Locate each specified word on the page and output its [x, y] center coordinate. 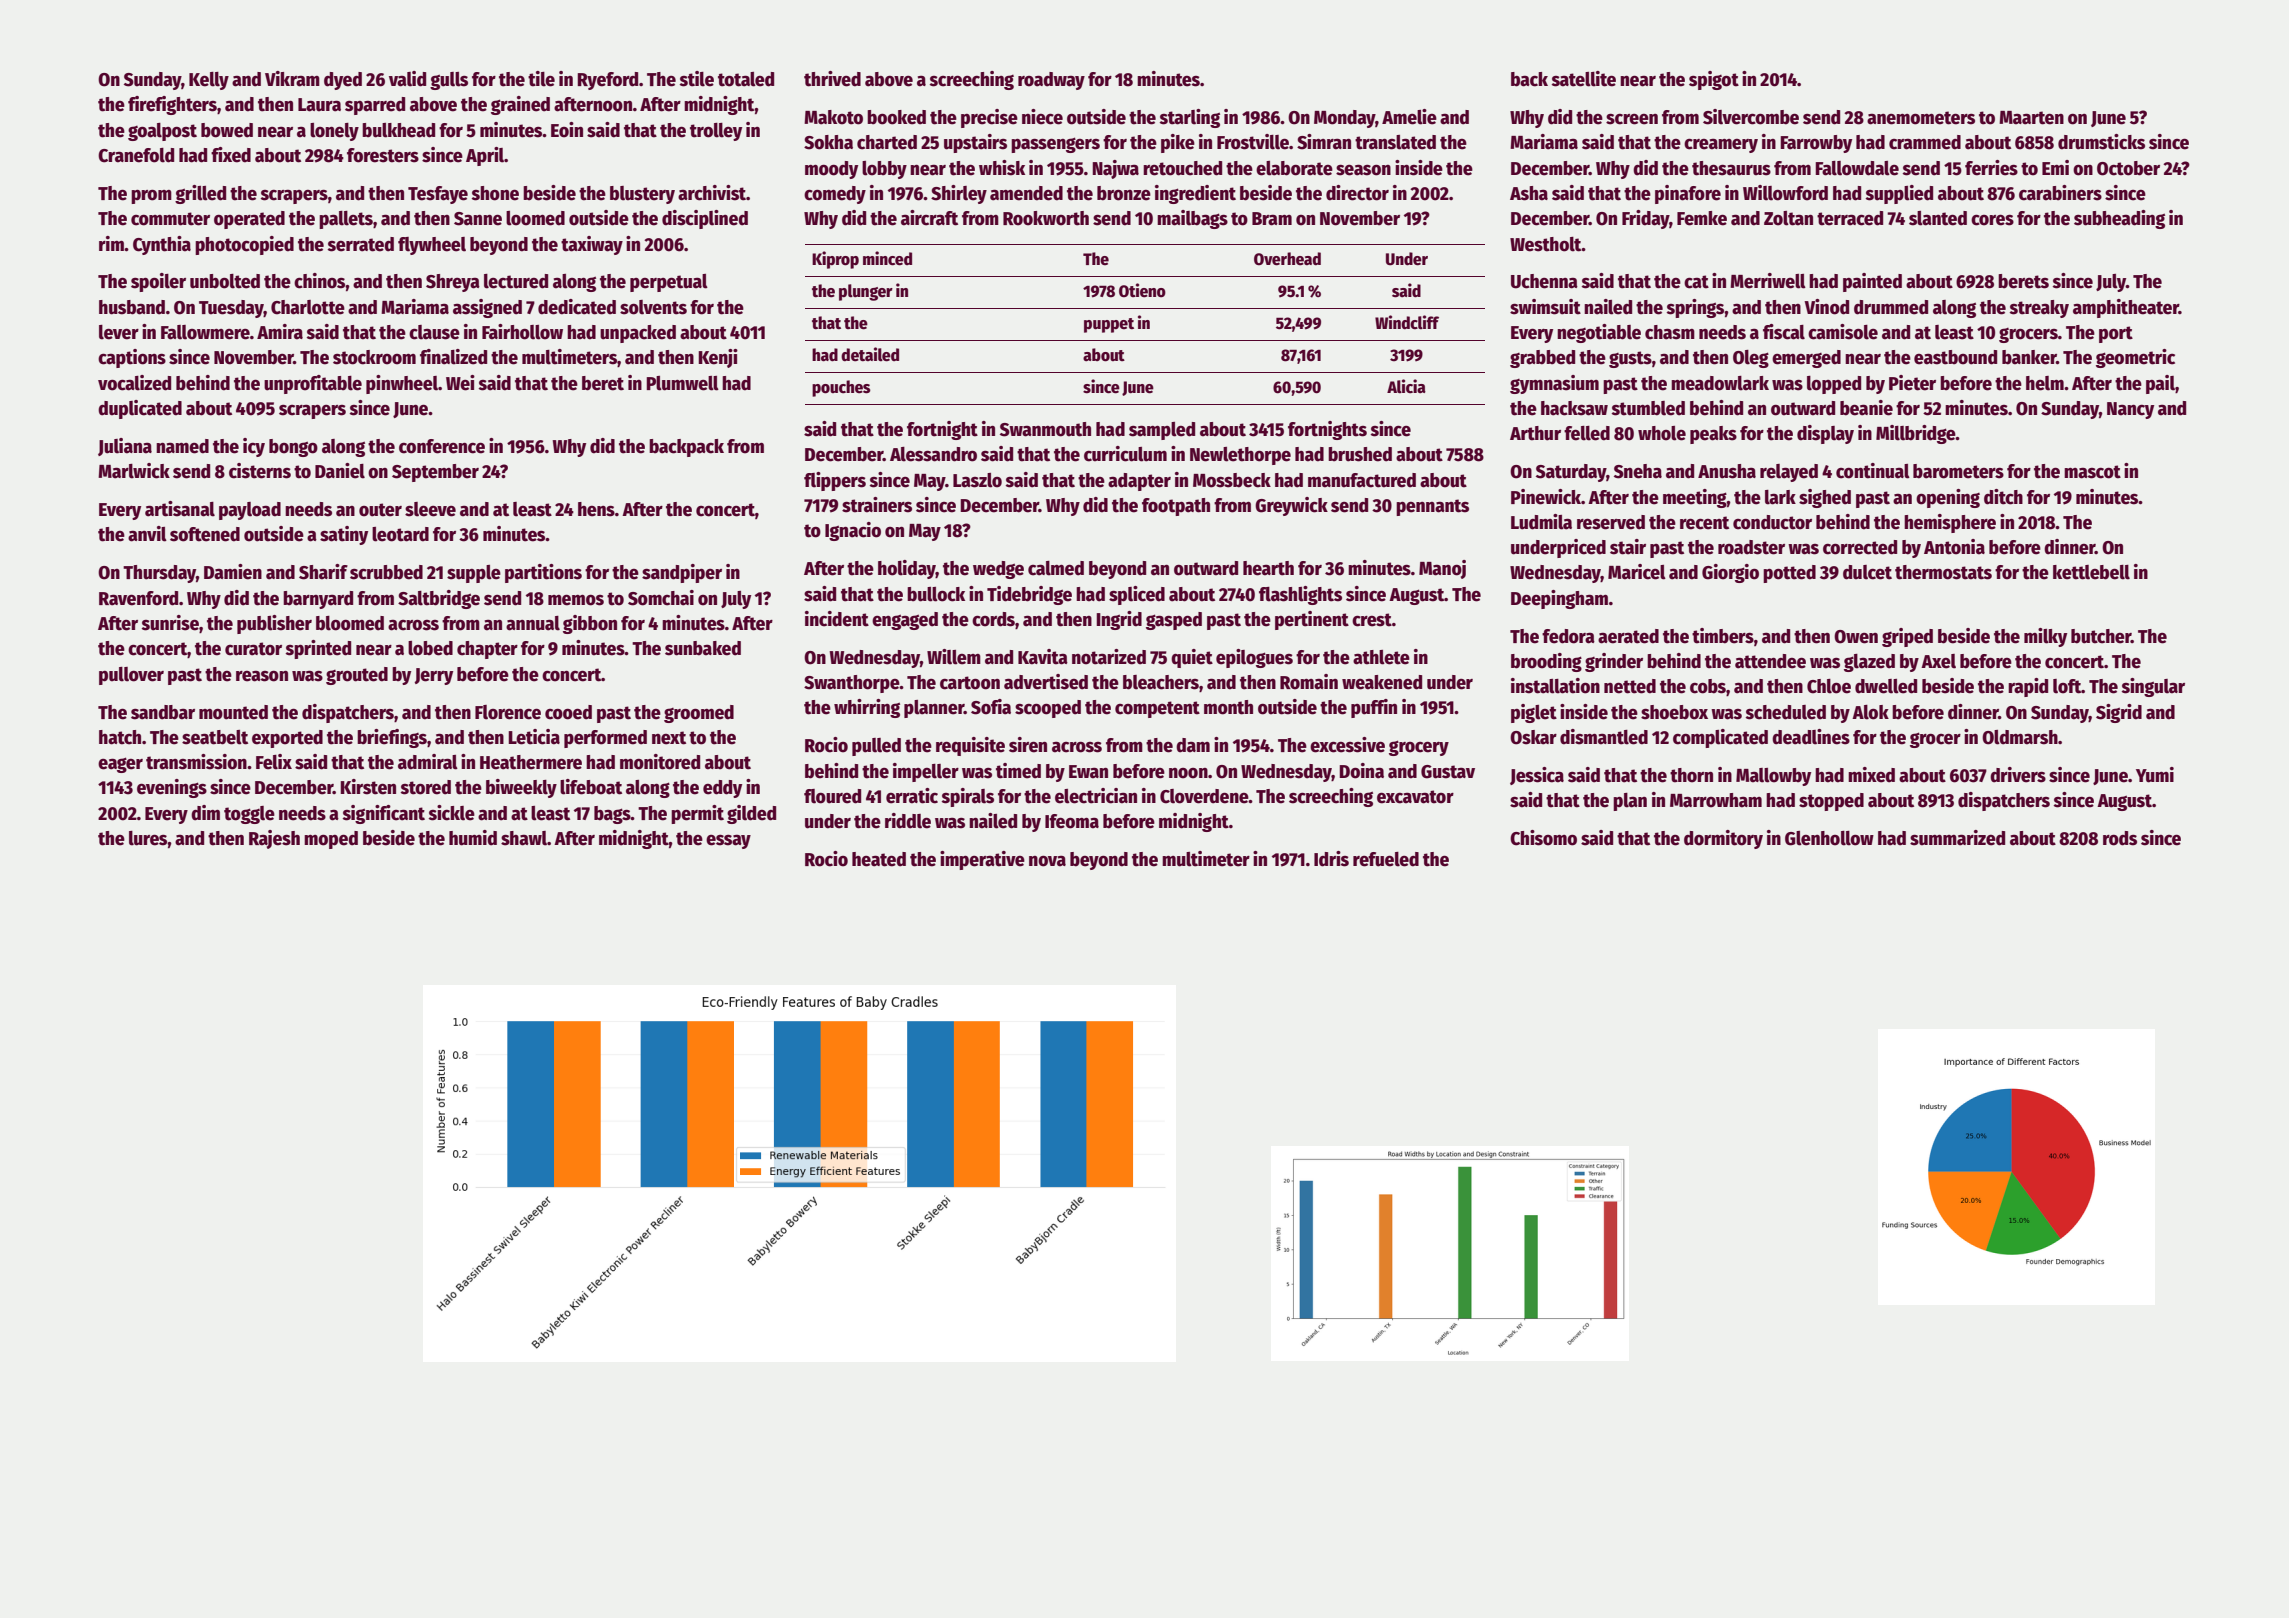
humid [473, 838]
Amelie [1409, 117]
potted [1789, 574]
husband [132, 307]
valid [407, 79]
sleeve [430, 509]
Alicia [1406, 386]
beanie [1866, 408]
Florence [508, 712]
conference [442, 446]
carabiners [2060, 193]
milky [2045, 637]
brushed [1360, 454]
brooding [1546, 662]
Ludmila [1541, 522]
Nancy [2130, 410]
